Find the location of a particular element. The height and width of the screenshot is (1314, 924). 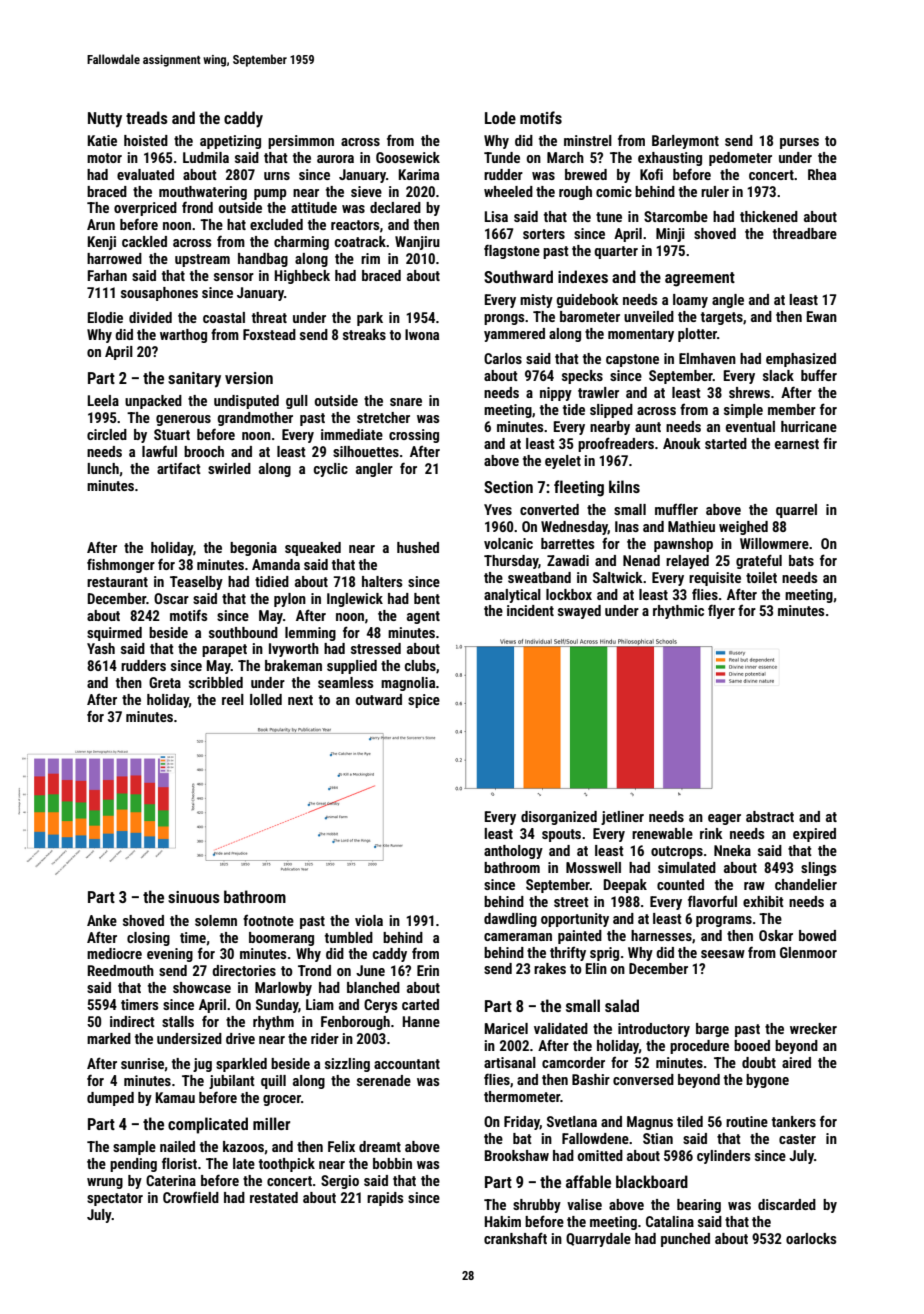

silhouettes is located at coordinates (366, 451).
